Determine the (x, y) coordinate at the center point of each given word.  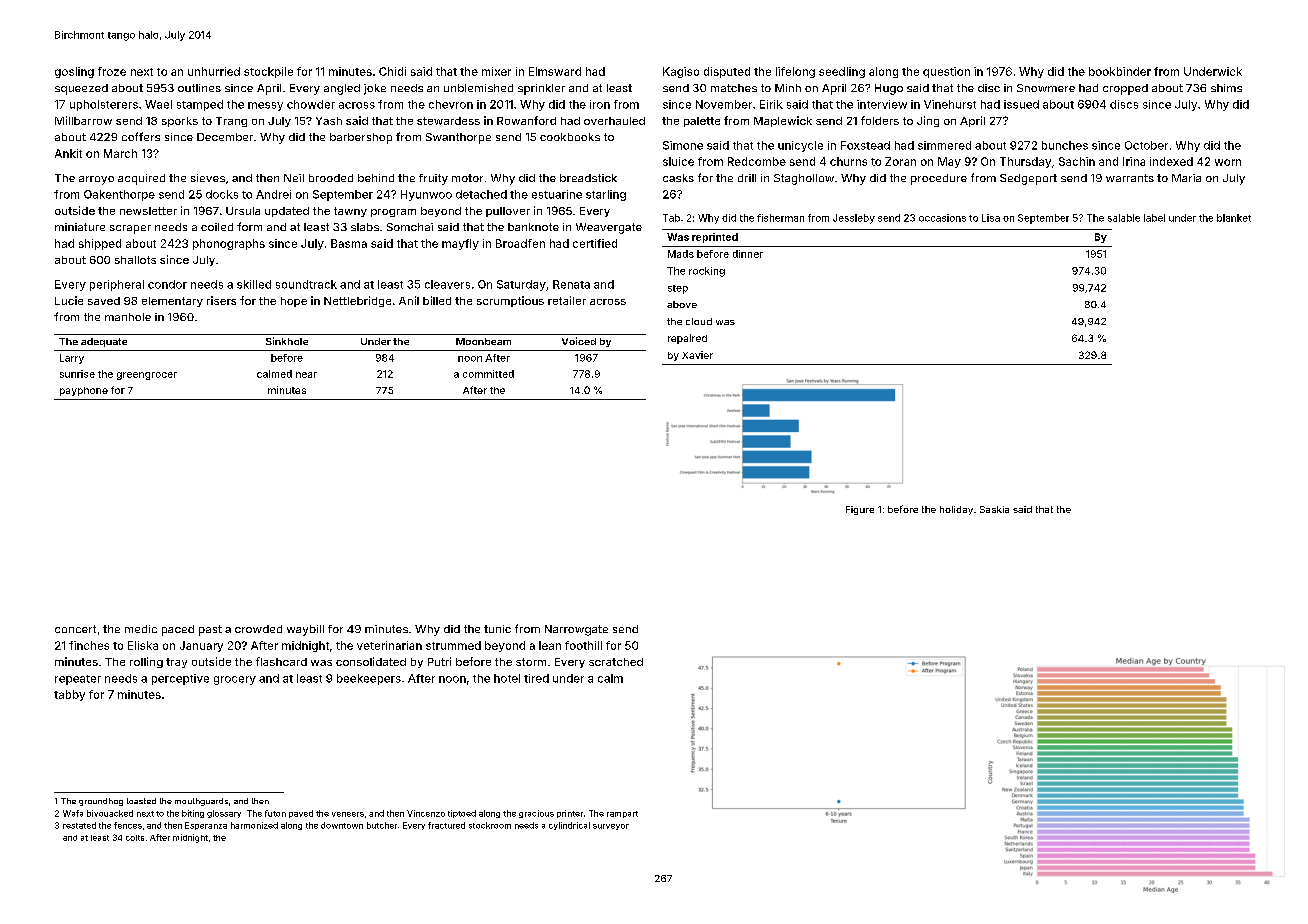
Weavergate (609, 228)
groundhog (101, 802)
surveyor (611, 827)
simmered (944, 145)
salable (1124, 218)
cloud (699, 321)
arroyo (96, 180)
